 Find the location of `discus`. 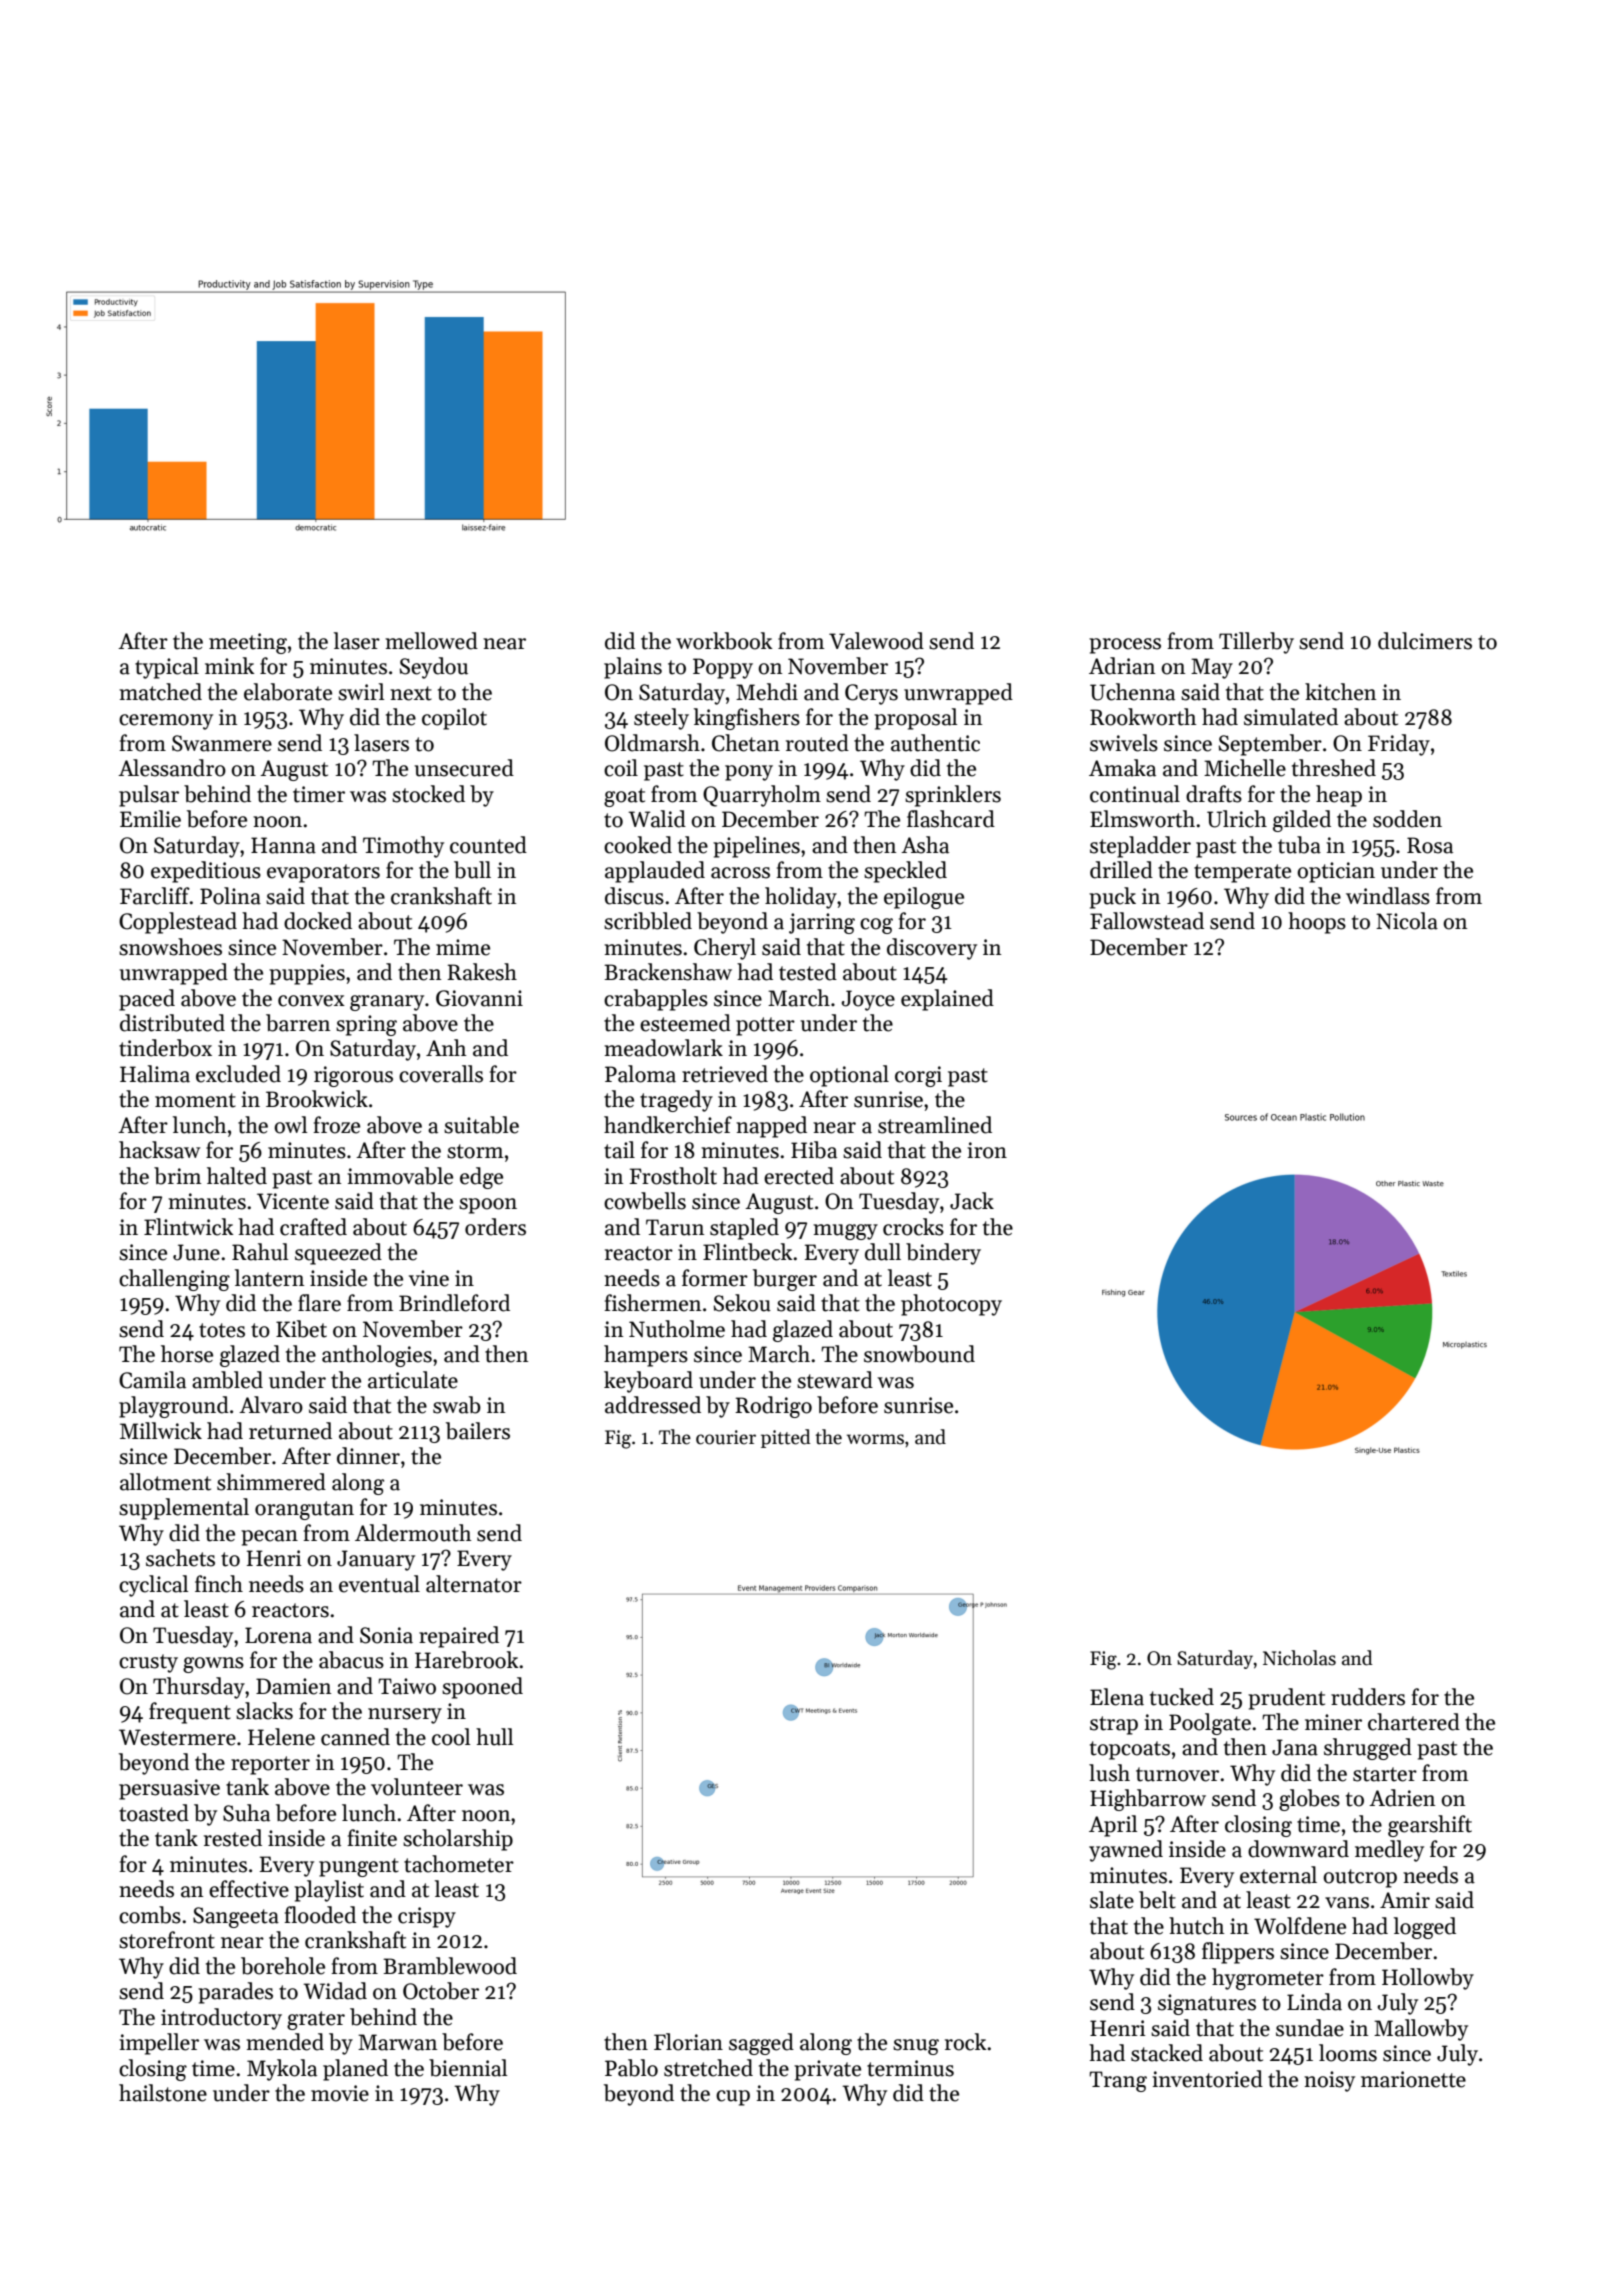

discus is located at coordinates (634, 896).
